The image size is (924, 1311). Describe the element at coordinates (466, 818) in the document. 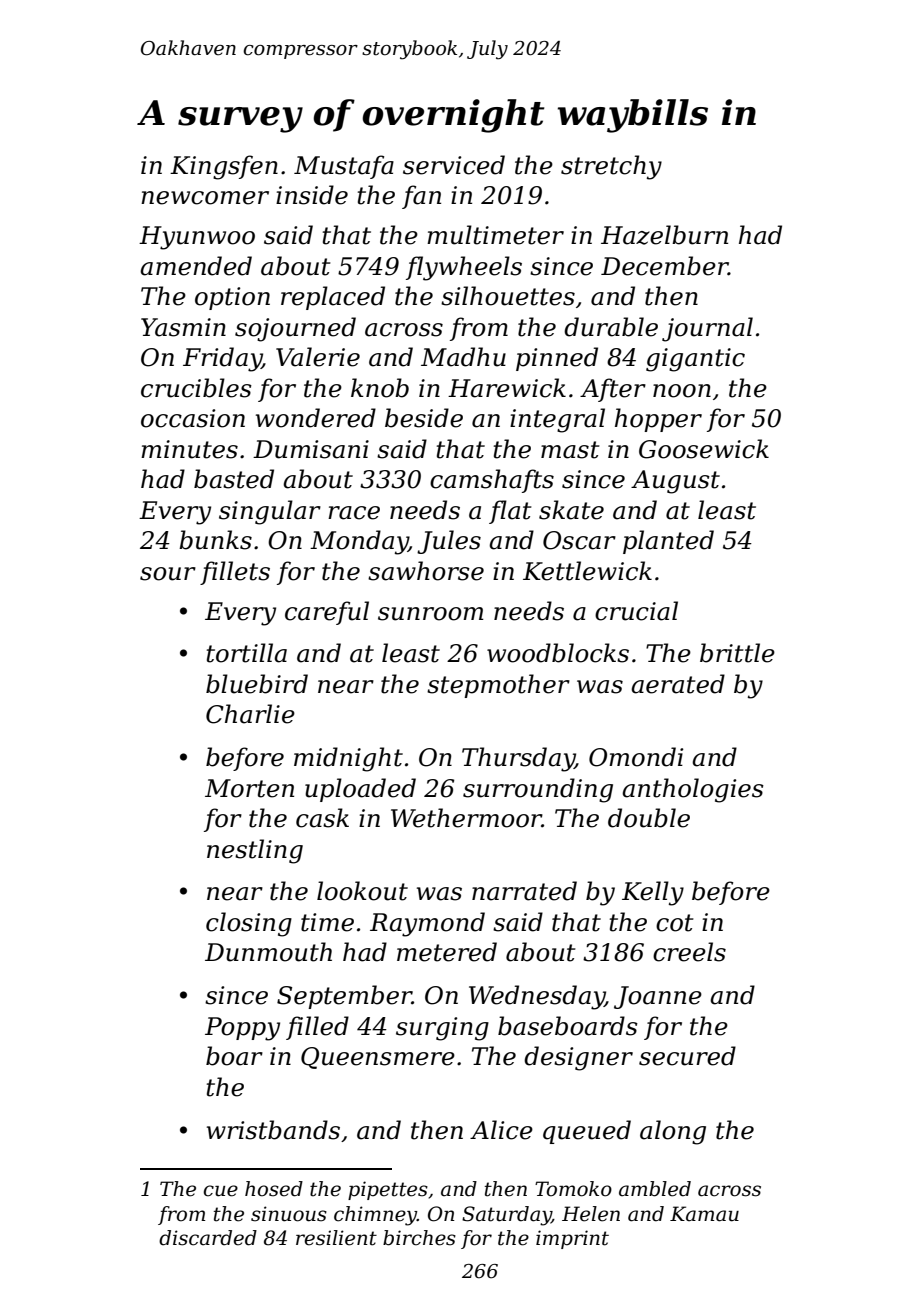

I see `Wethermoor` at that location.
